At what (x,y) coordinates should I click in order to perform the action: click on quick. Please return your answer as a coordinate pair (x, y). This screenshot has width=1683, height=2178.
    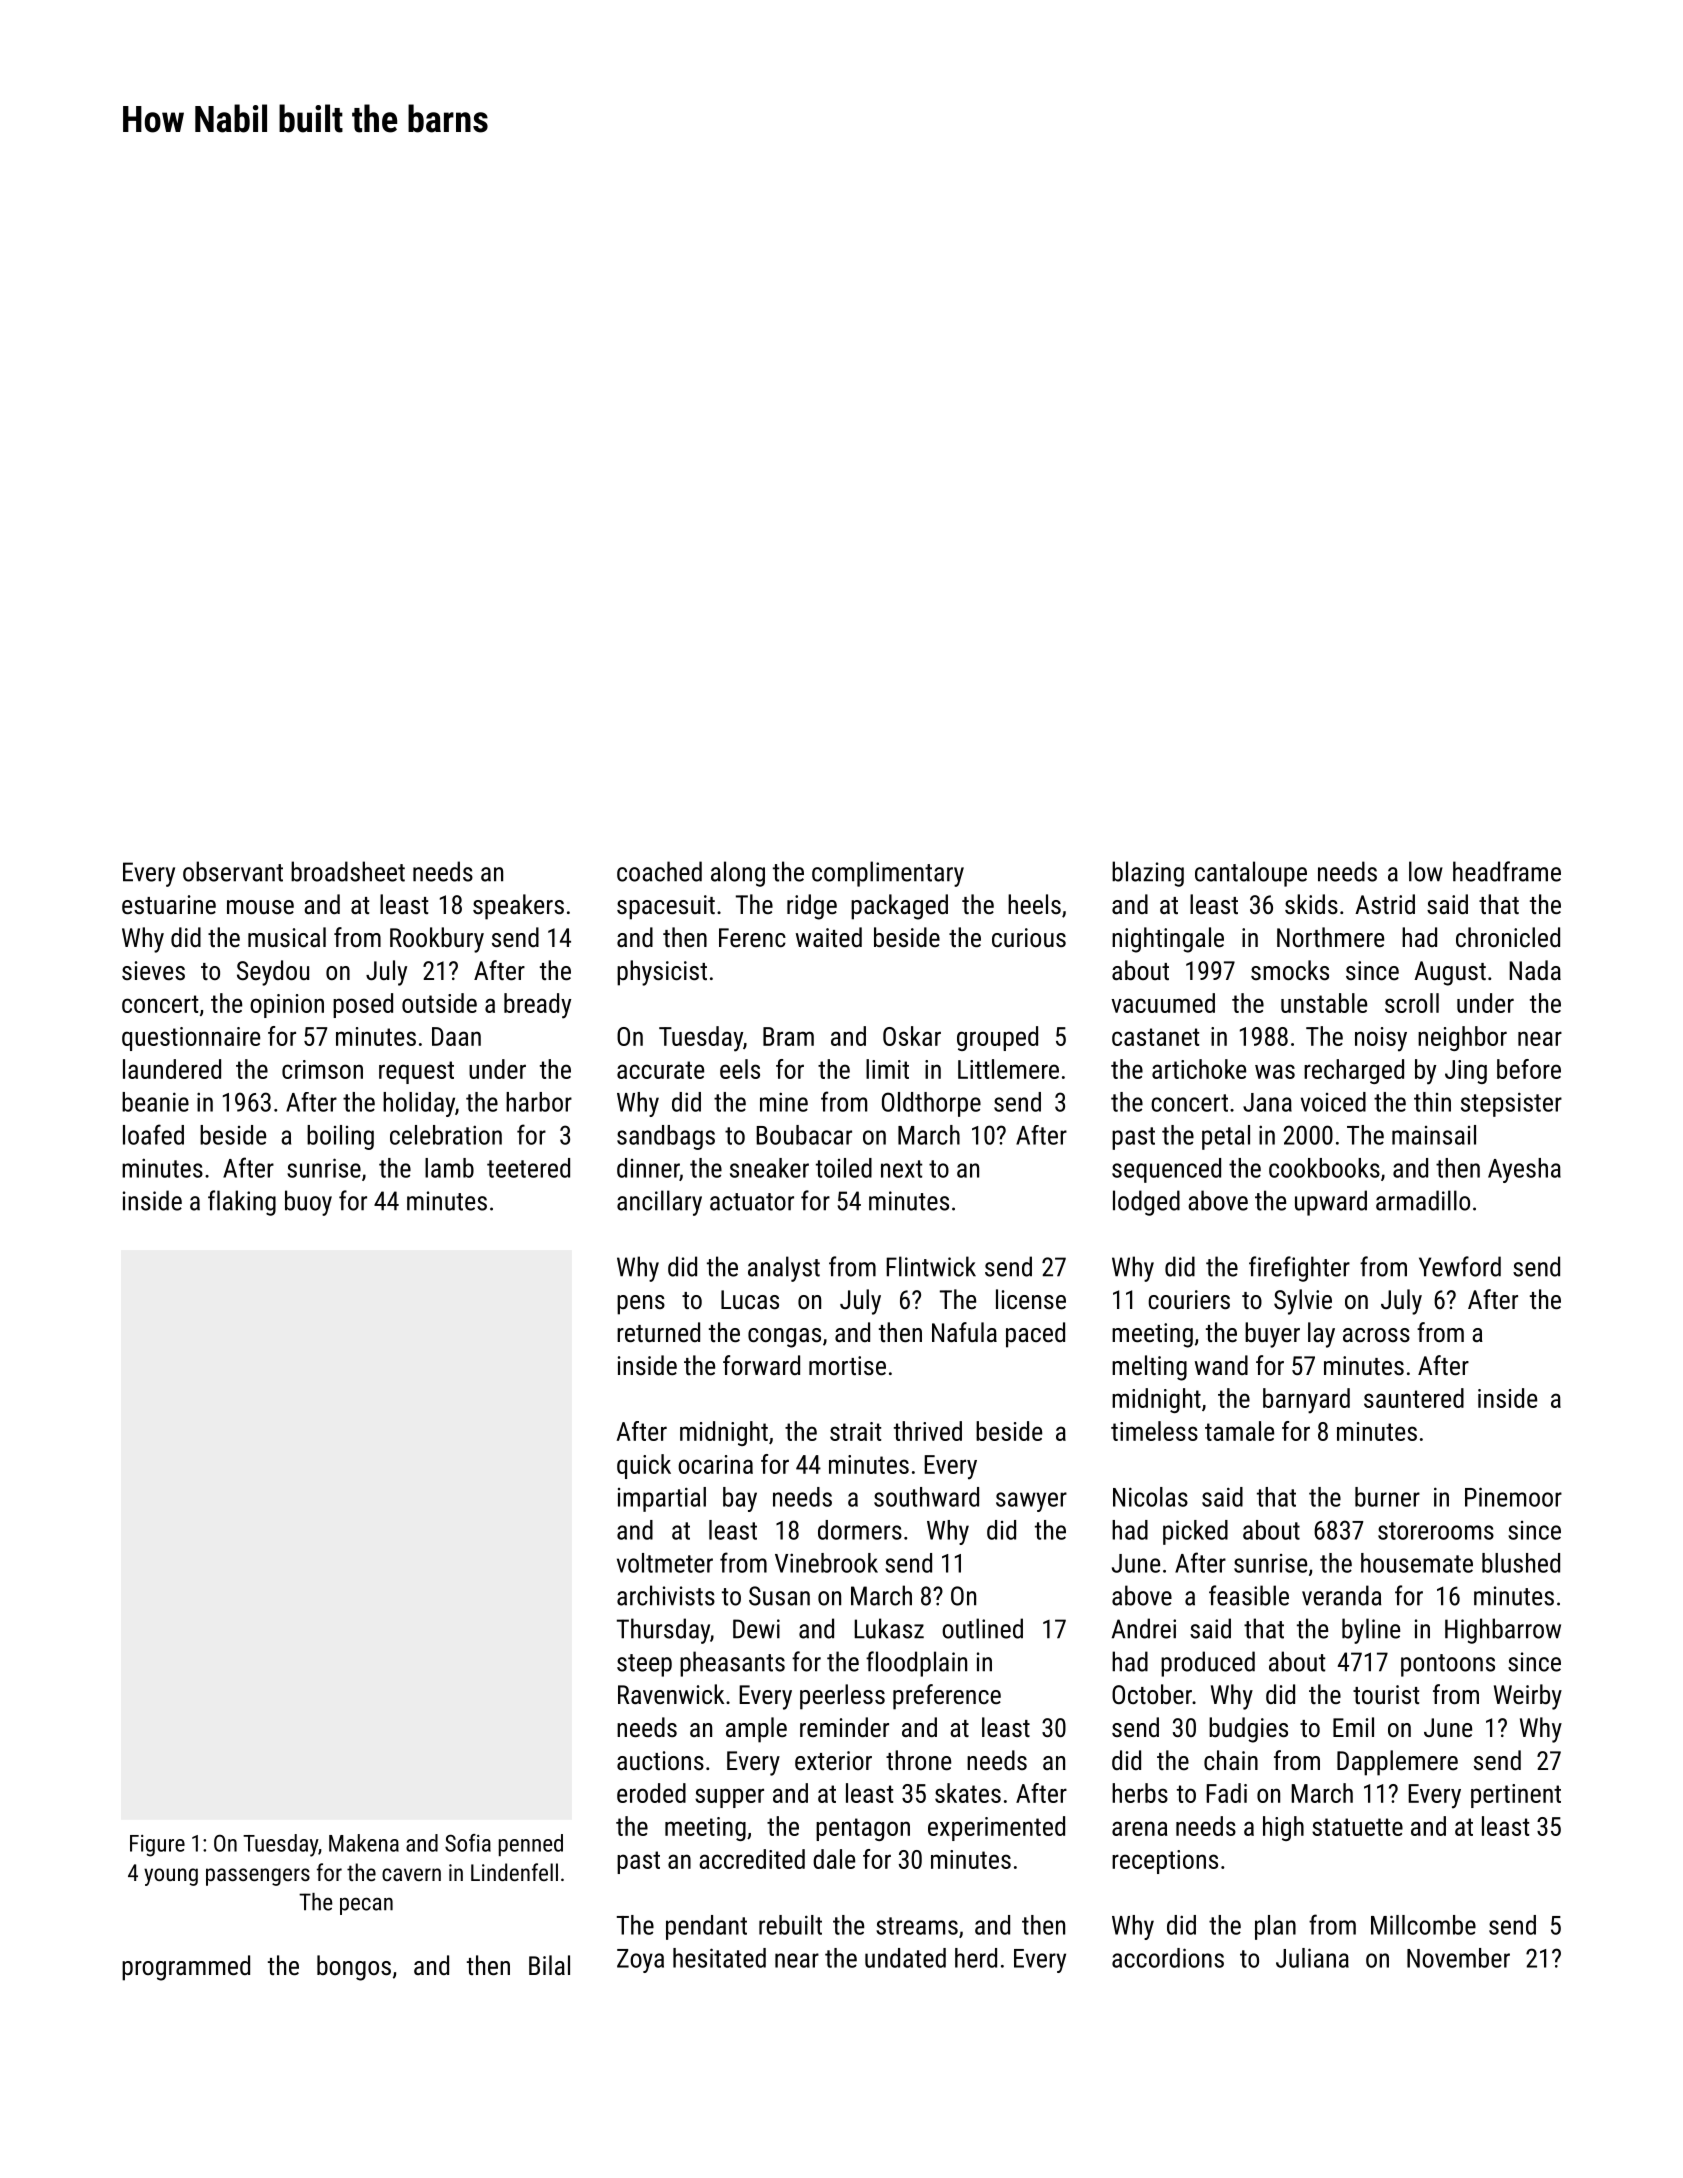
    Looking at the image, I should click on (644, 1466).
